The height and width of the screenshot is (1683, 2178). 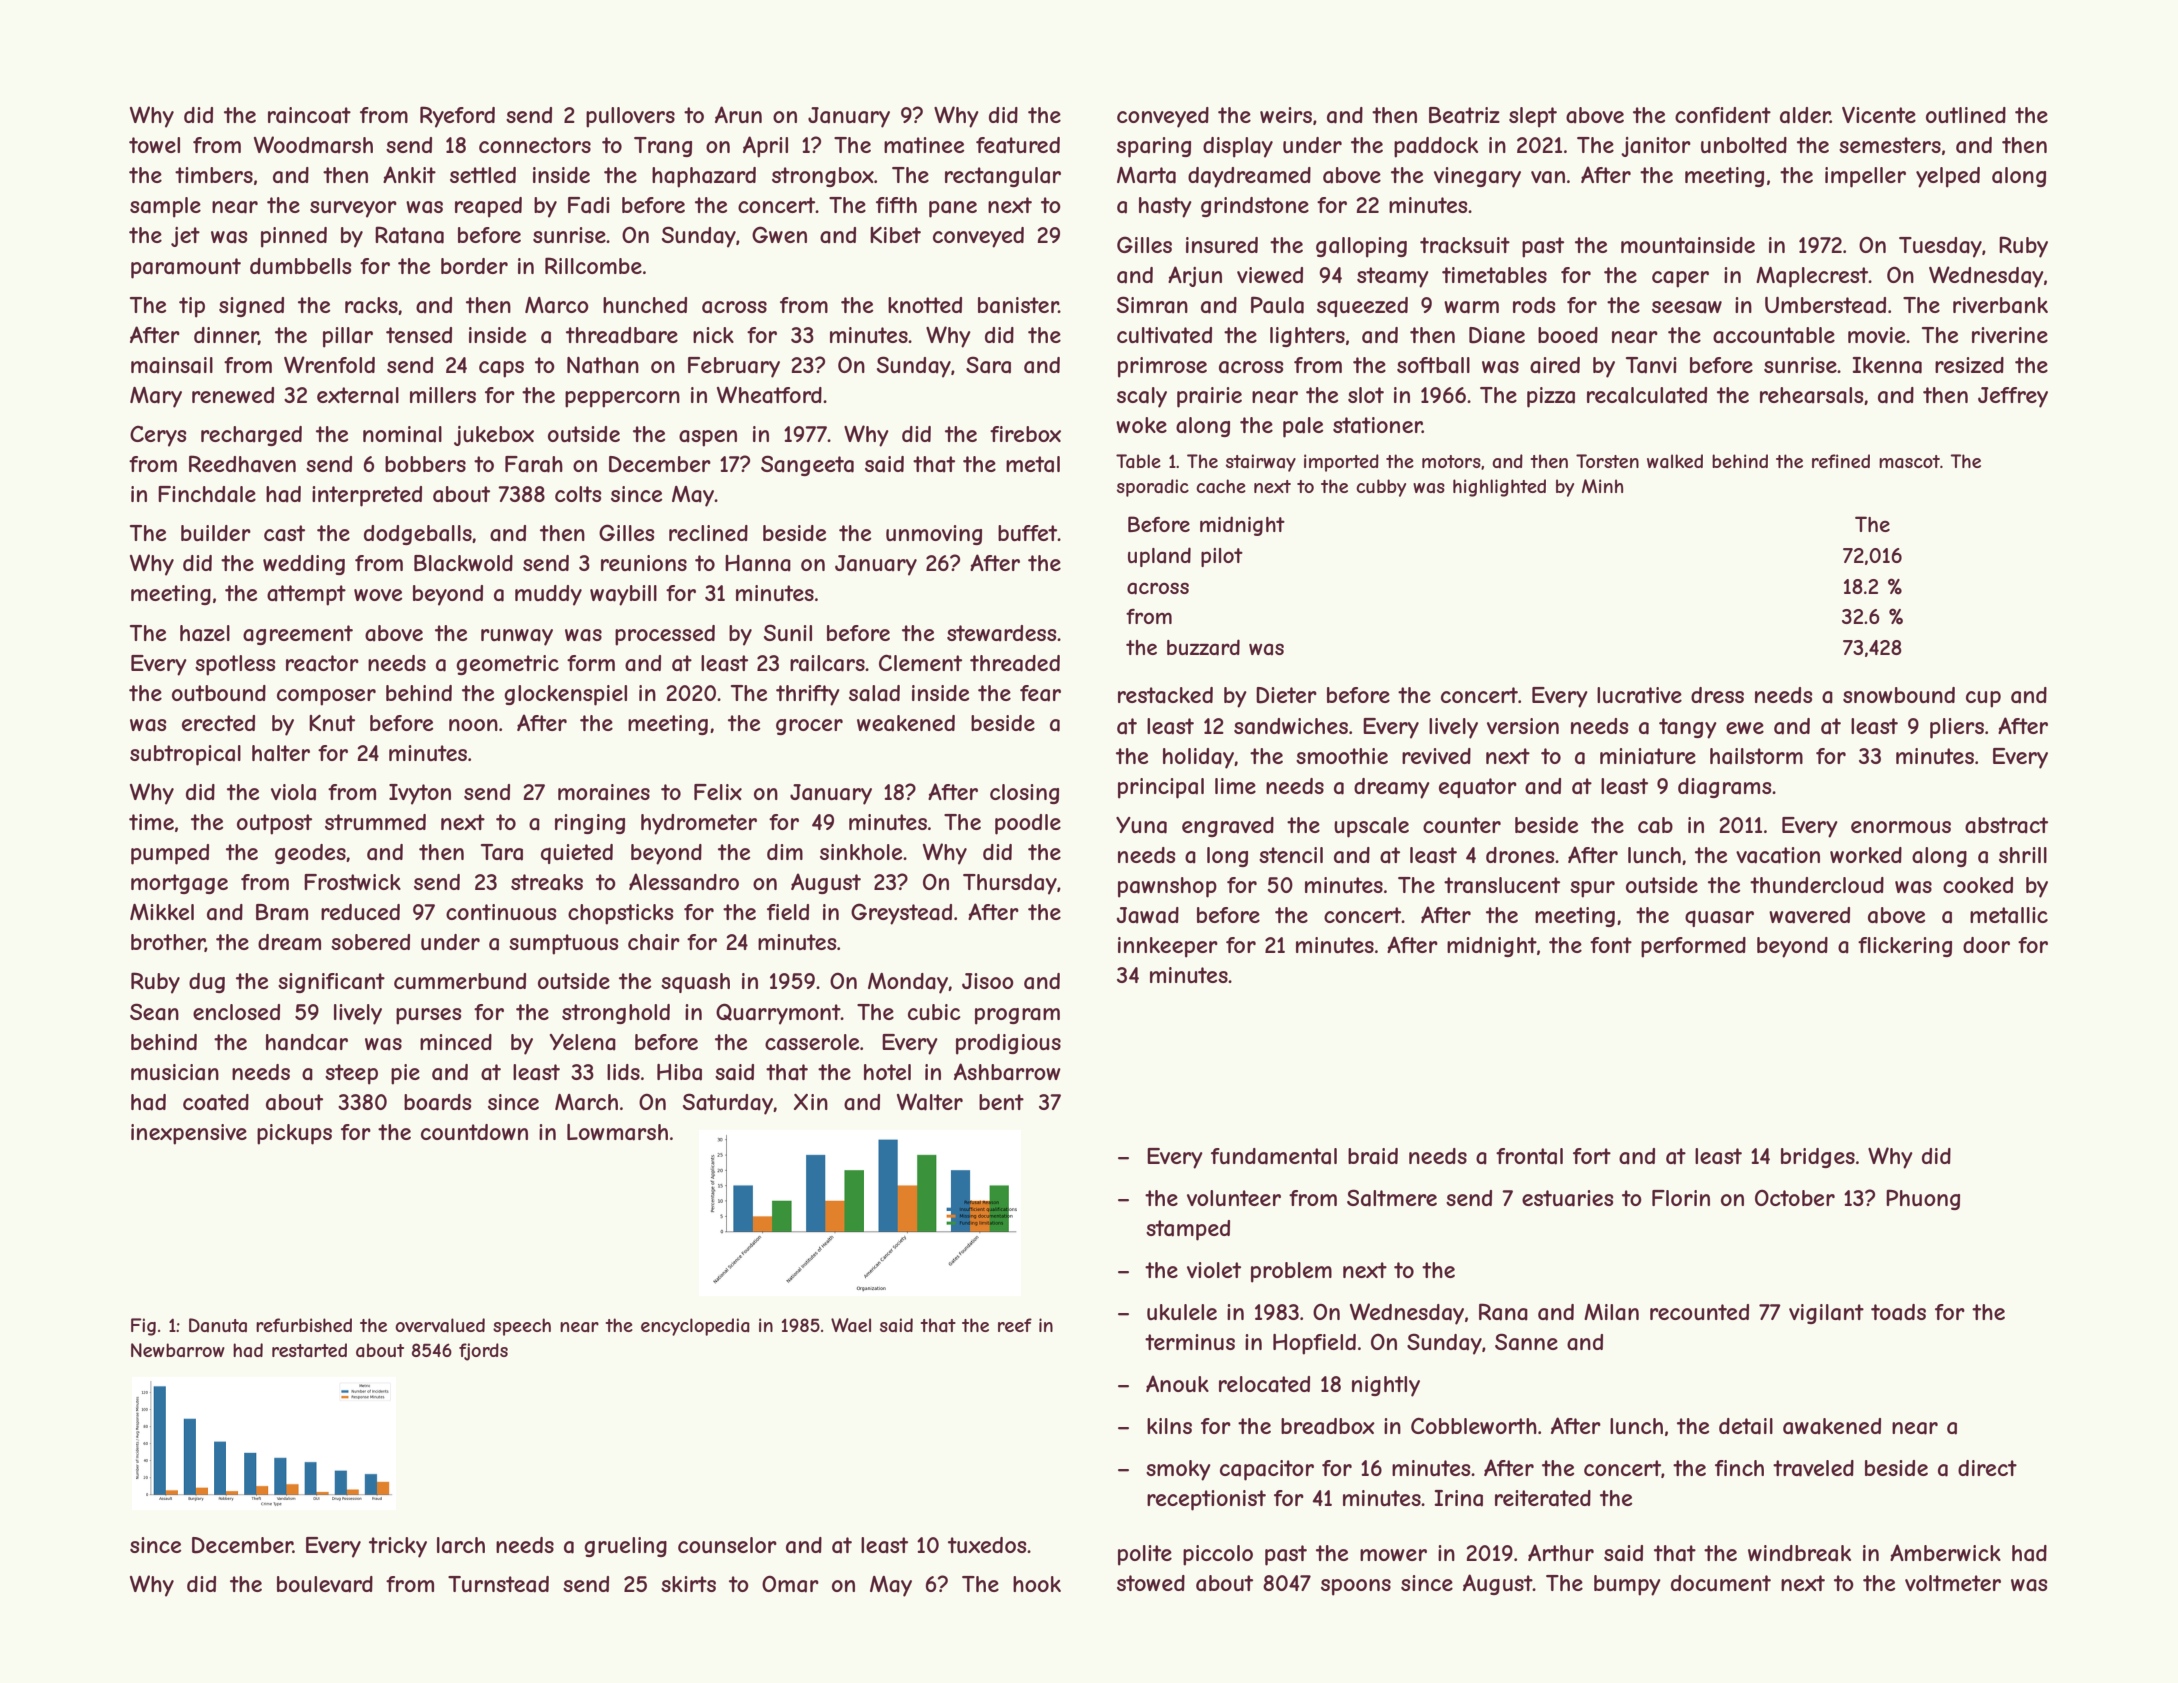 I want to click on dumbbells, so click(x=300, y=266).
